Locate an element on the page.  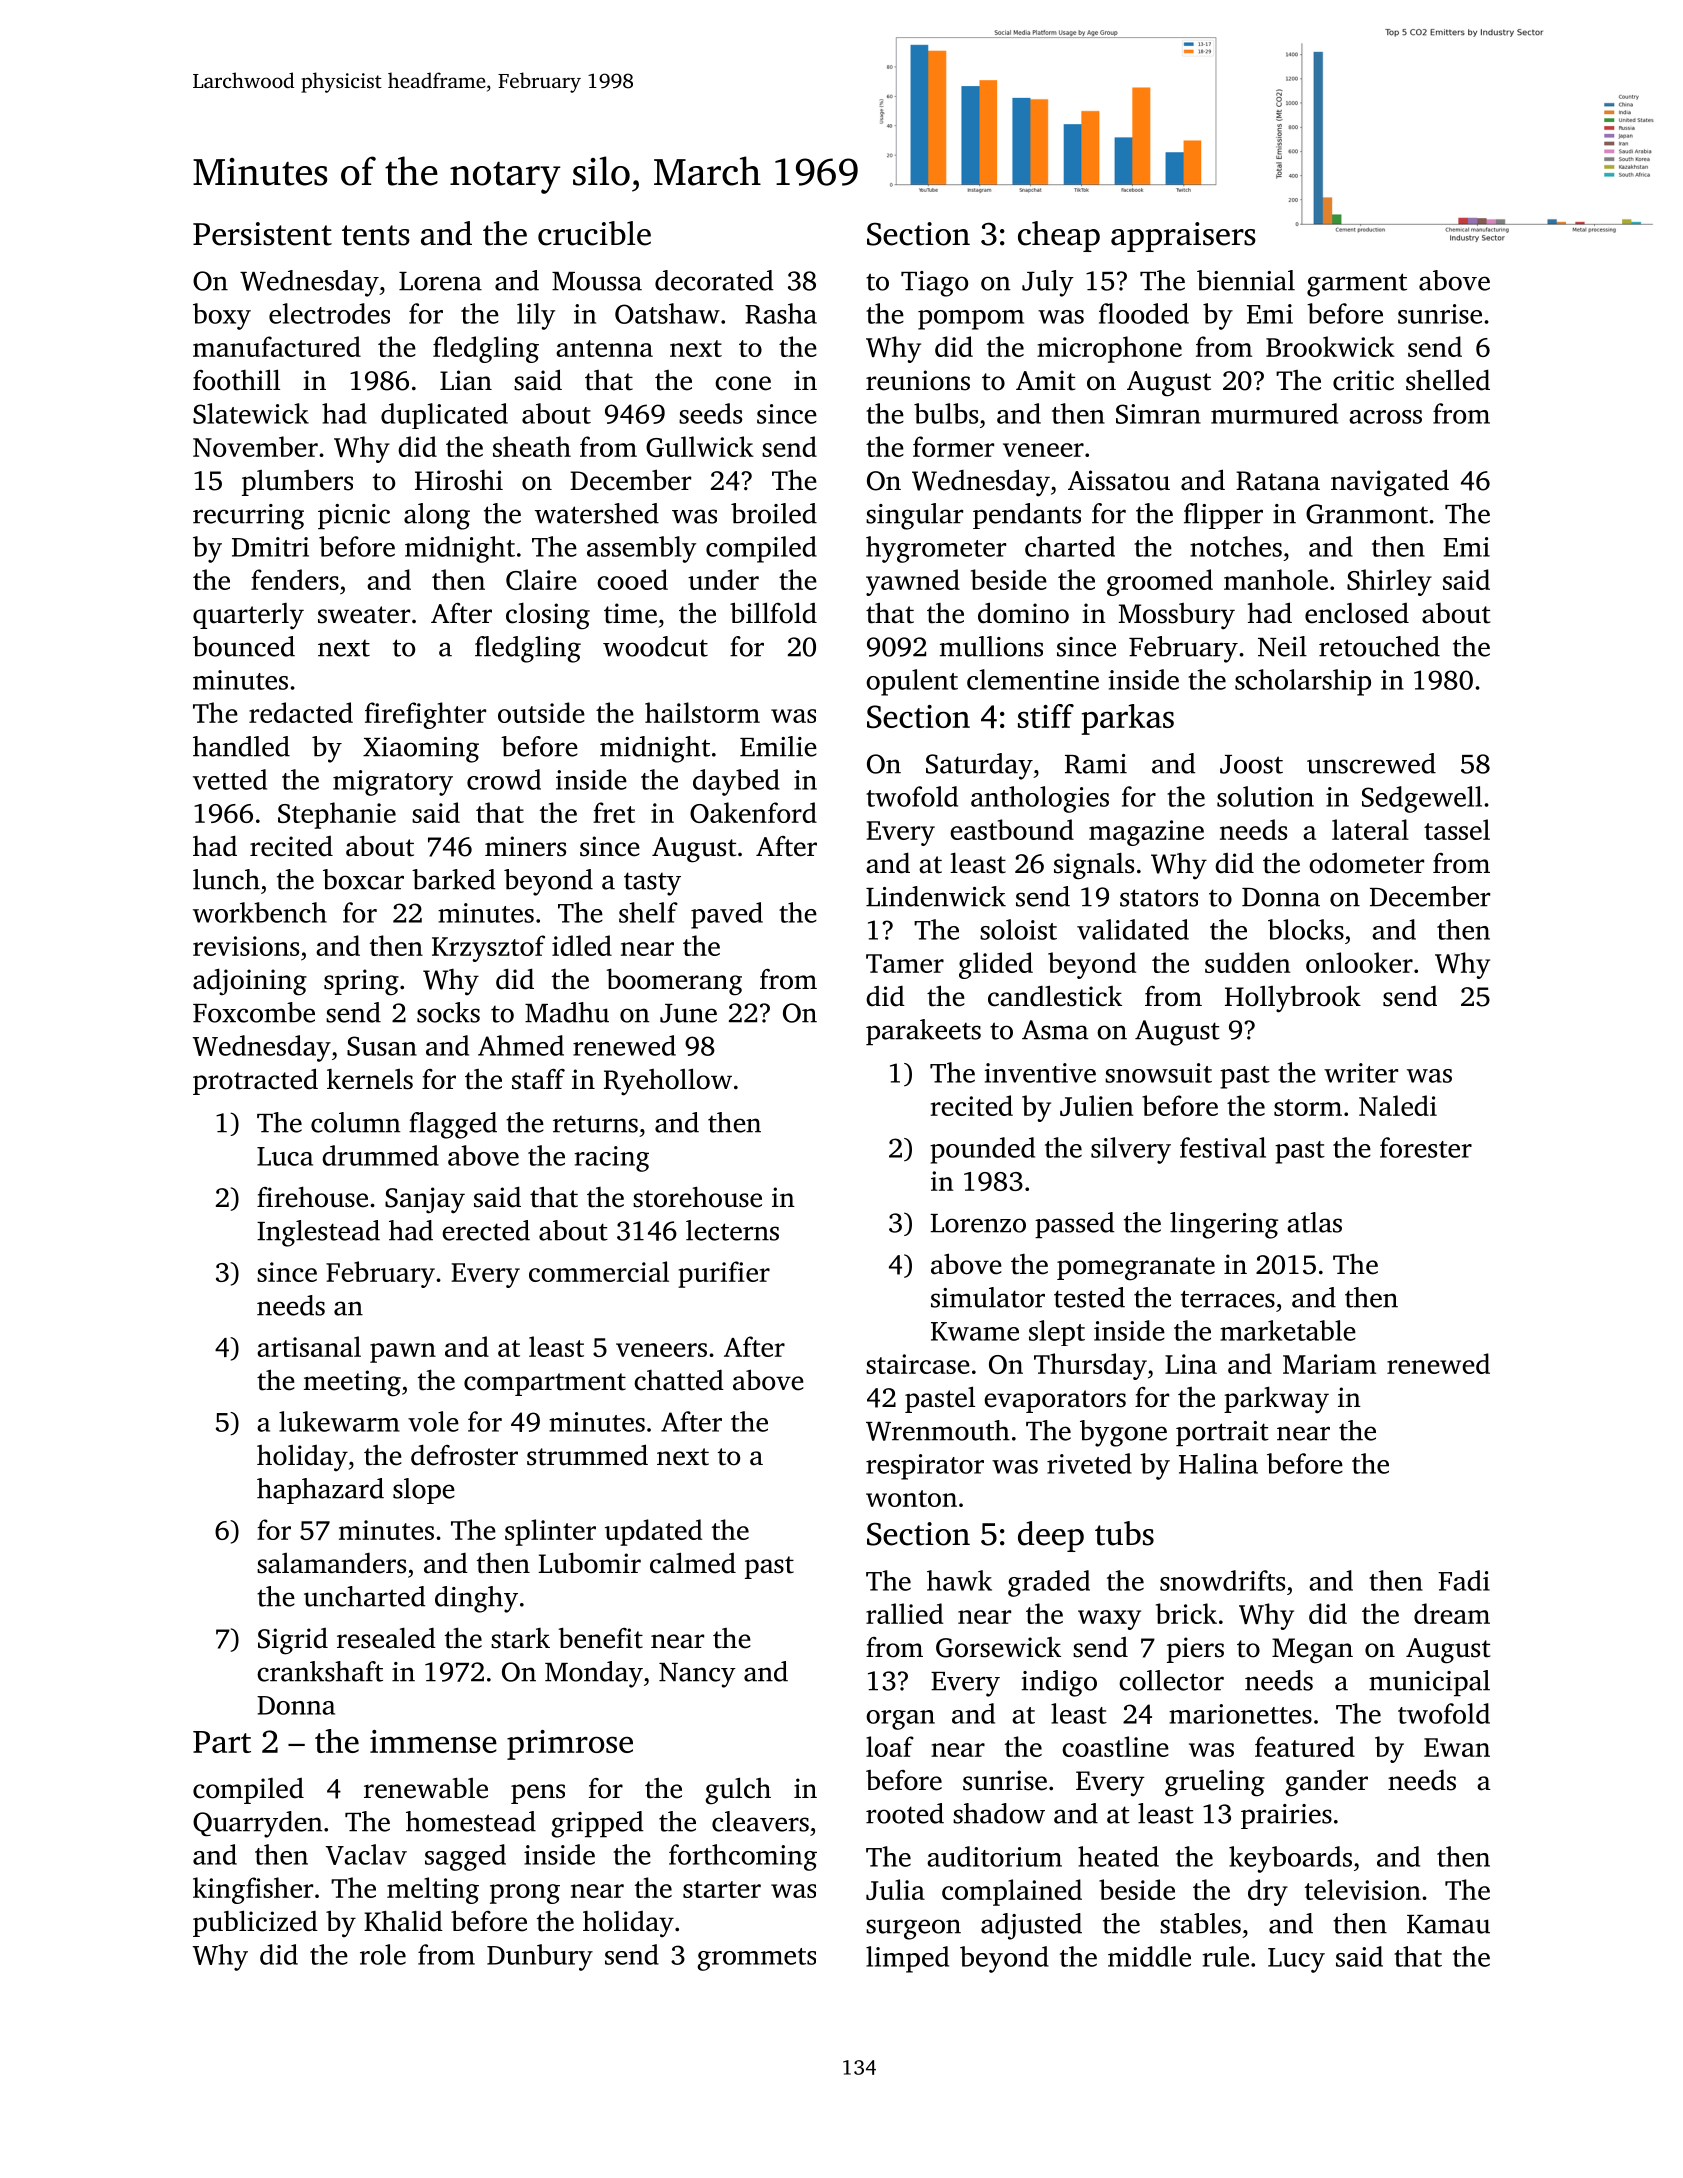
respirator is located at coordinates (925, 1467).
